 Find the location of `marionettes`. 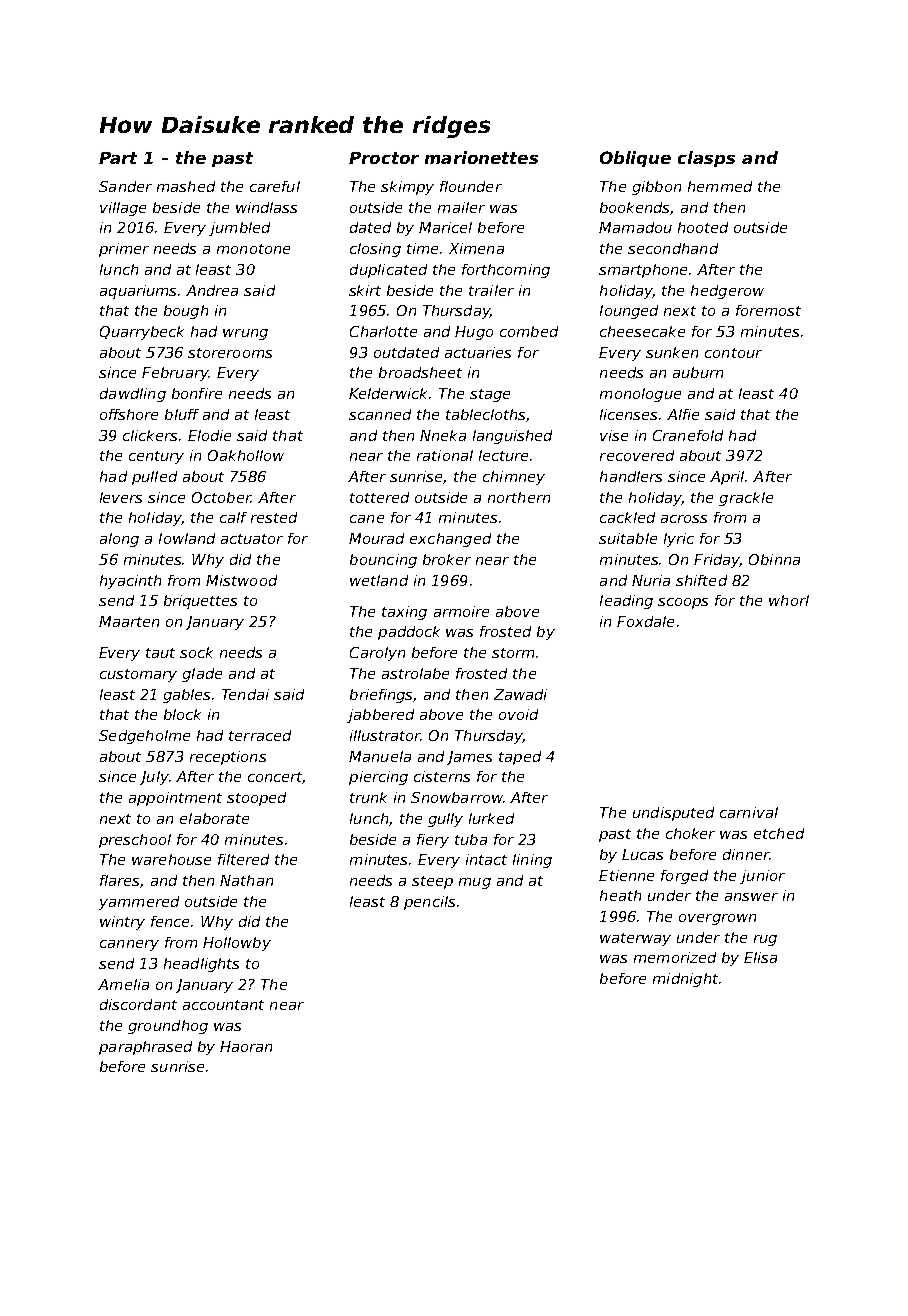

marionettes is located at coordinates (481, 157).
